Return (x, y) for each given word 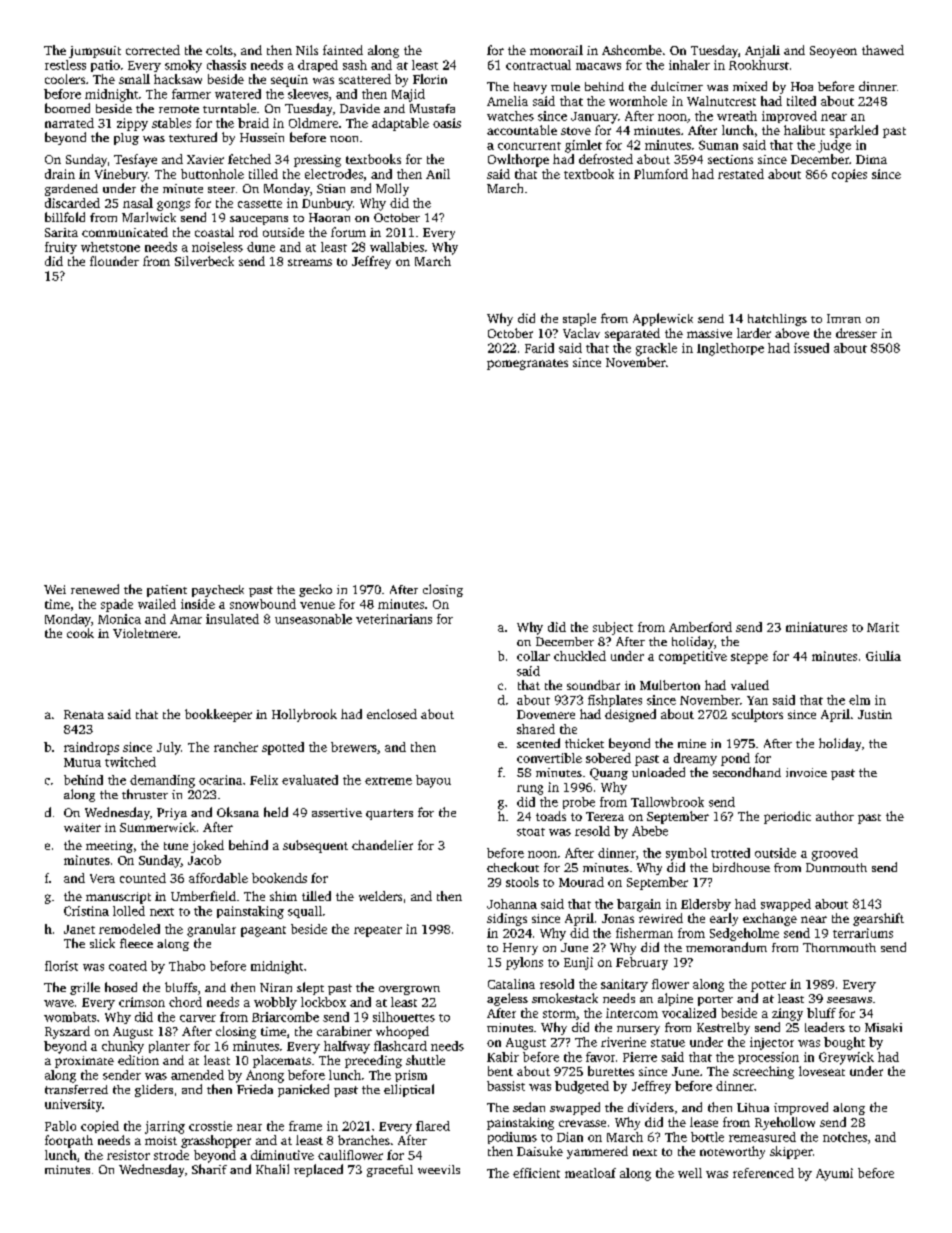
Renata (84, 714)
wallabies (397, 247)
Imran (844, 318)
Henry (520, 949)
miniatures (816, 627)
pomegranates (527, 364)
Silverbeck (204, 261)
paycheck (218, 591)
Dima (871, 159)
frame (305, 1126)
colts (219, 50)
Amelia (507, 101)
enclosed (392, 714)
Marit (883, 627)
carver (198, 1018)
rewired (661, 918)
